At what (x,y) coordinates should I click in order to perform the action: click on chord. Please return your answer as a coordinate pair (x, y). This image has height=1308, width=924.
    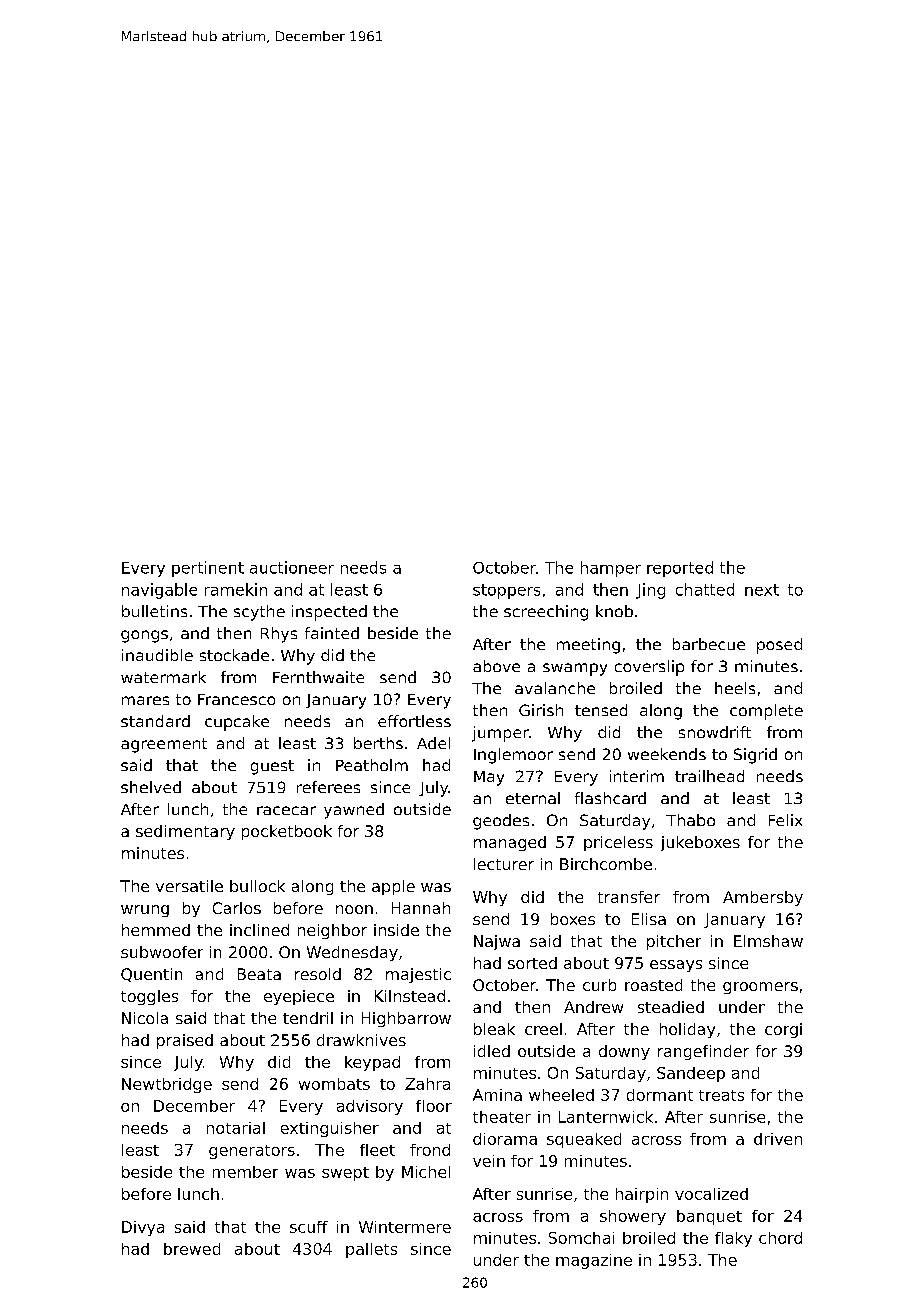
    Looking at the image, I should click on (780, 1238).
